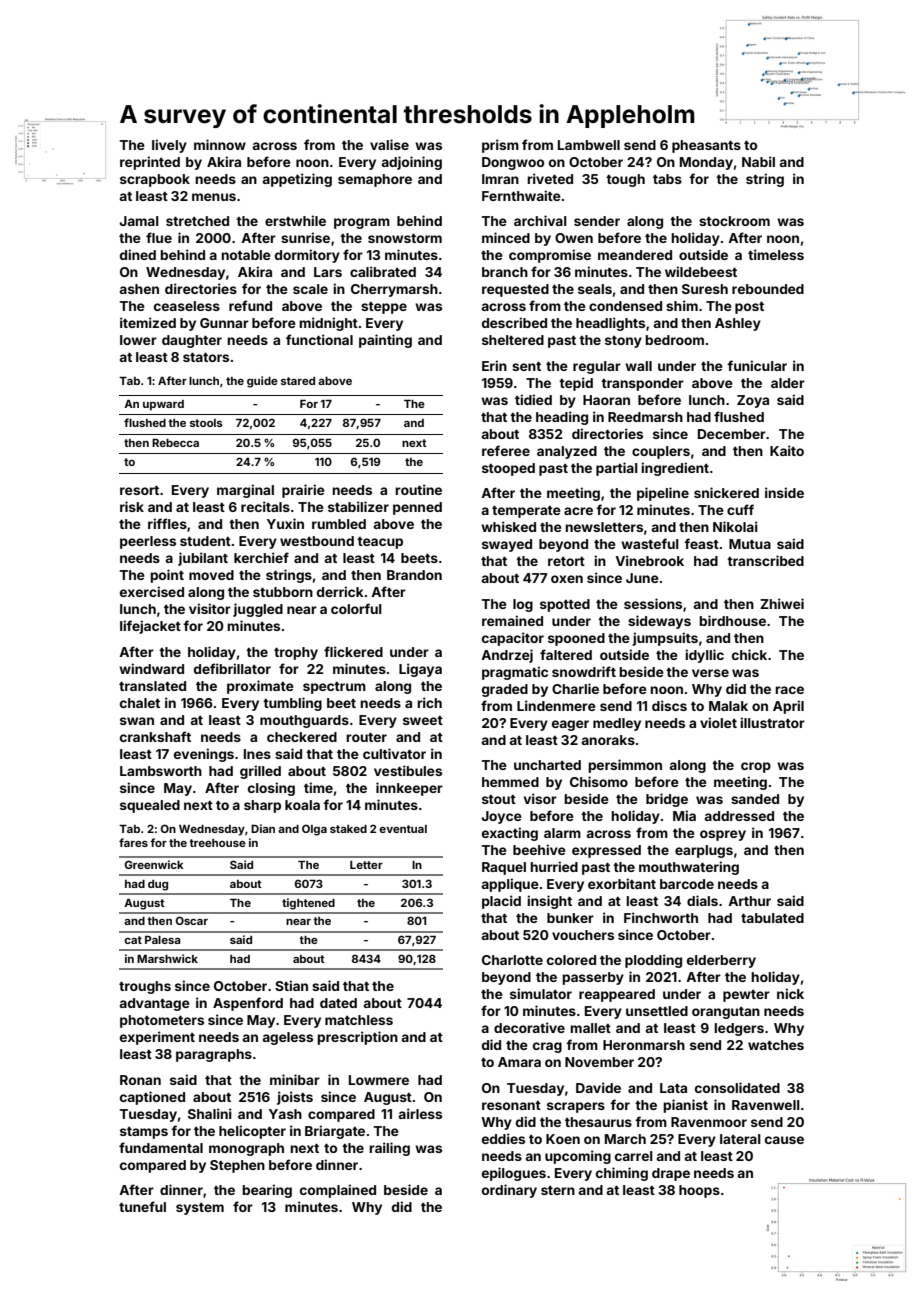 The width and height of the document is (924, 1308). Describe the element at coordinates (508, 526) in the document. I see `whisked` at that location.
